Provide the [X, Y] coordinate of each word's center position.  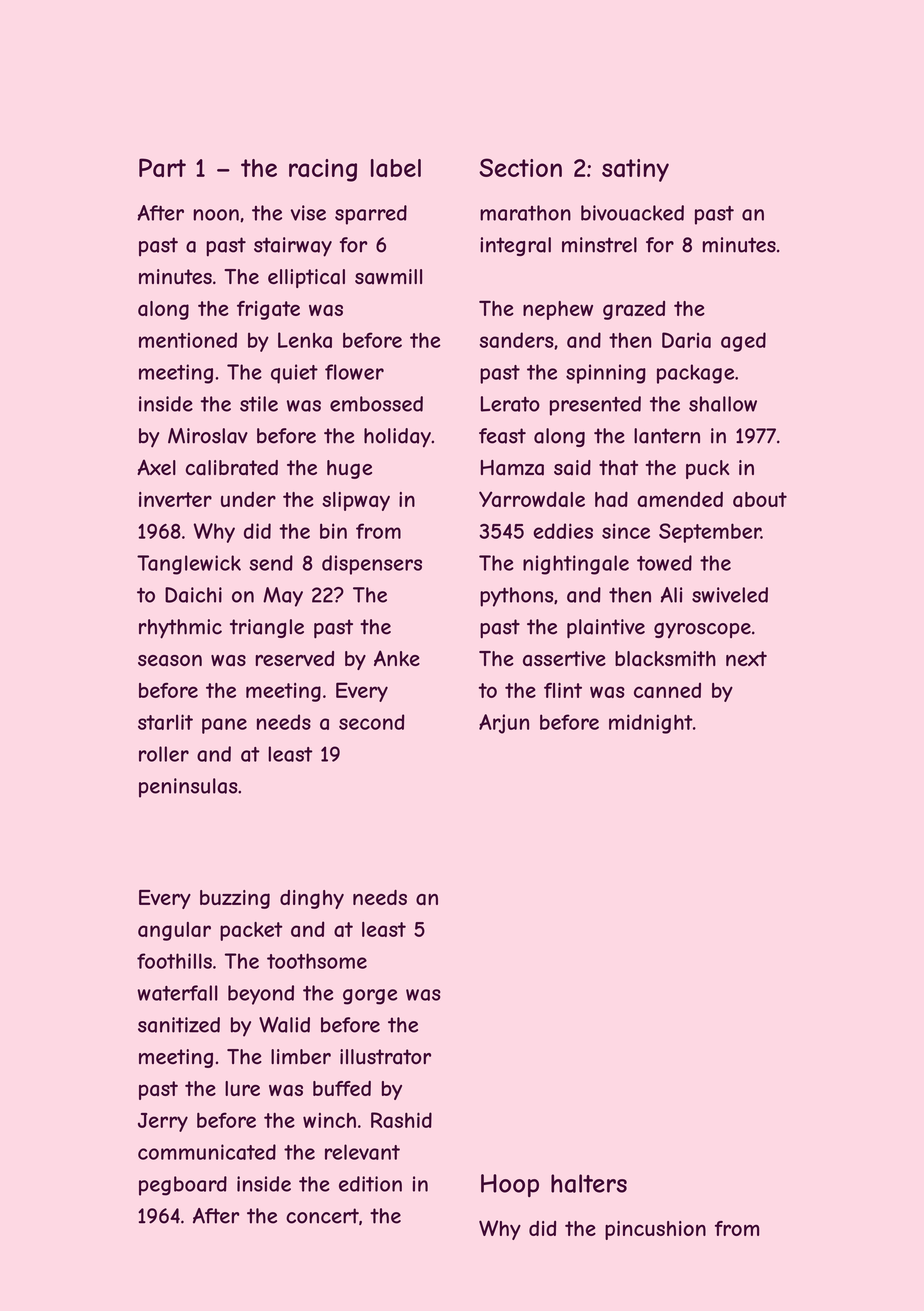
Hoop [510, 1185]
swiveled [730, 595]
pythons [516, 597]
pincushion [655, 1230]
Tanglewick [189, 565]
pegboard [183, 1186]
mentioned [188, 340]
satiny [635, 170]
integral [515, 246]
